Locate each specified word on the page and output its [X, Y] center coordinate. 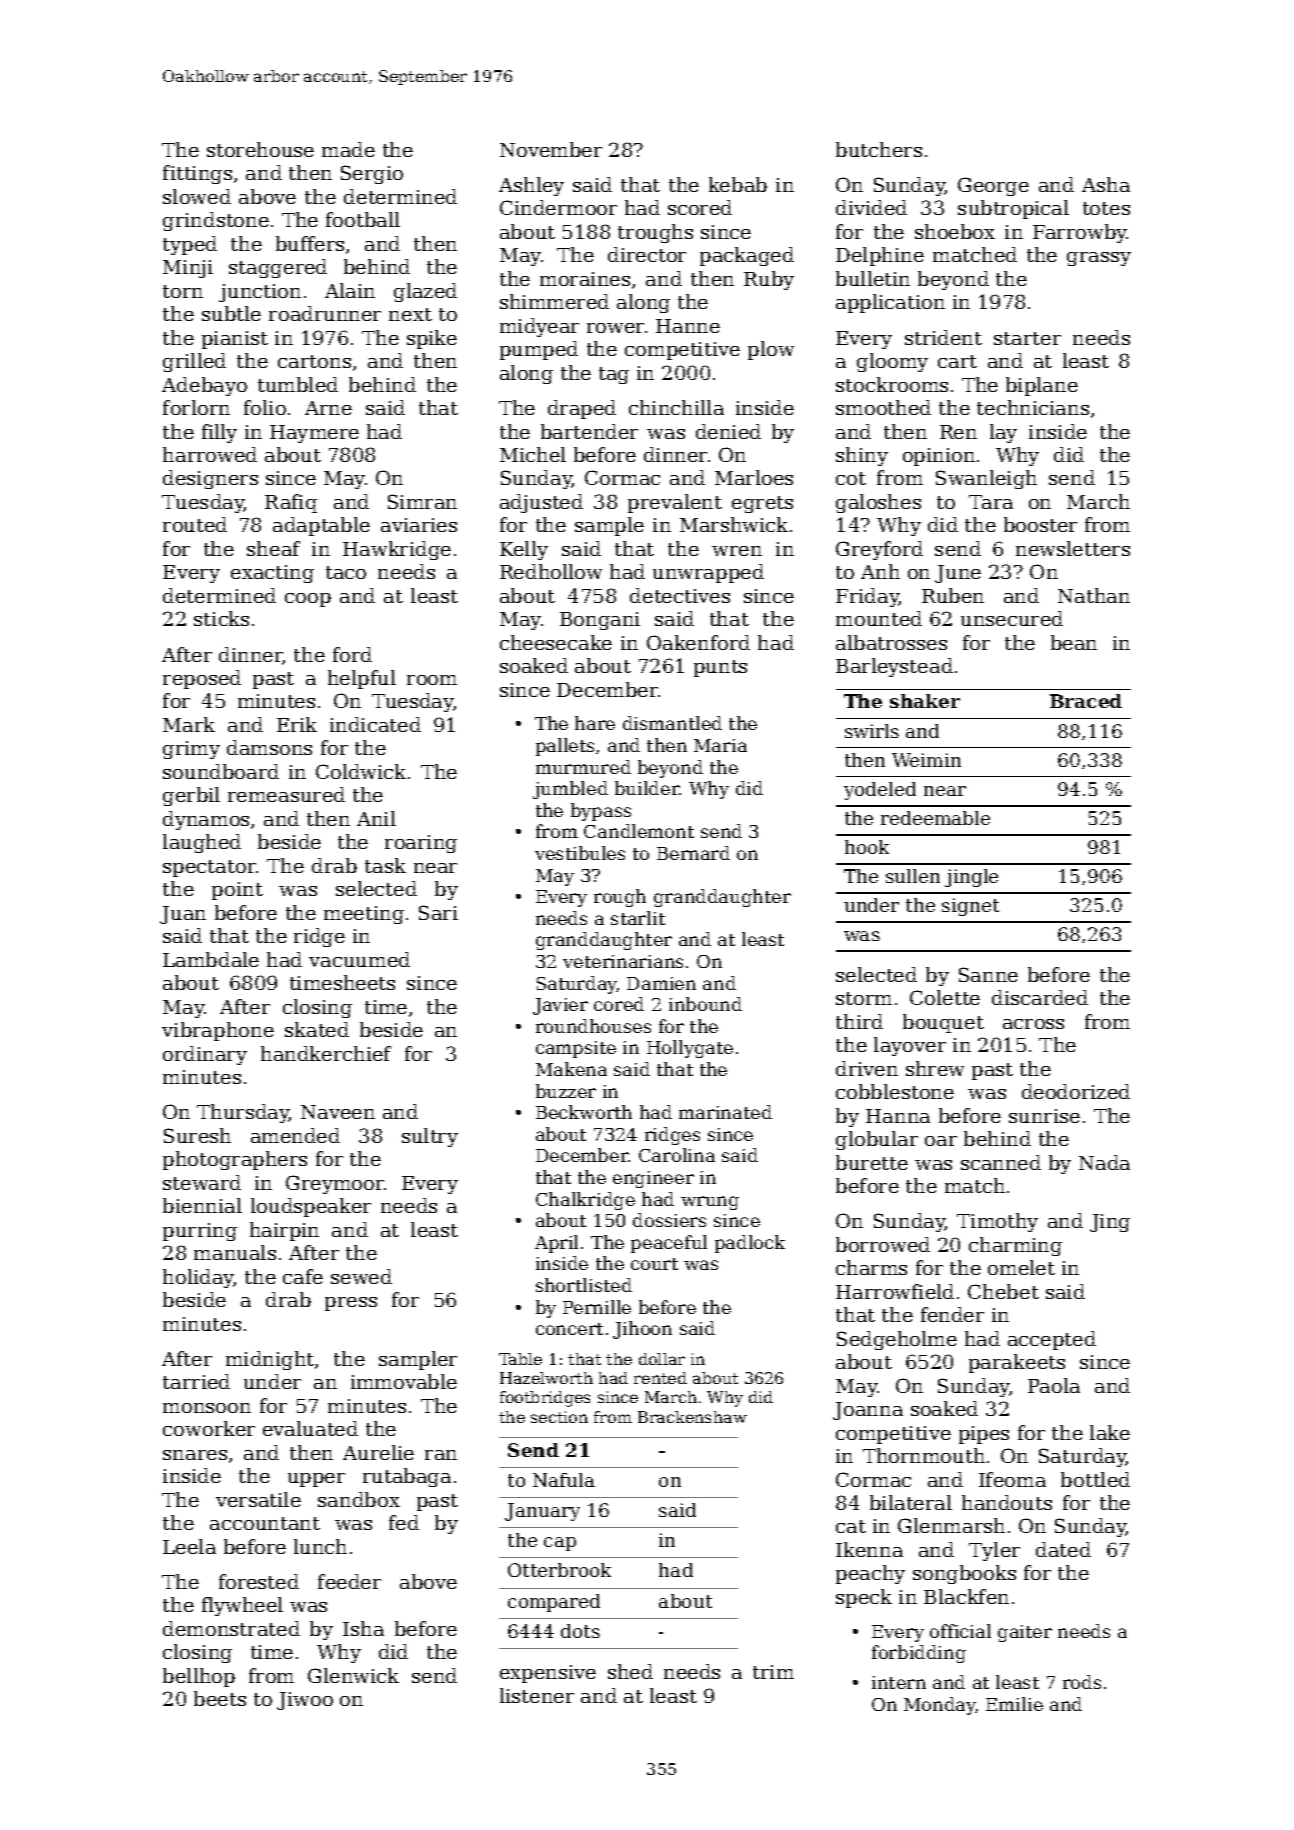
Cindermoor [558, 207]
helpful [362, 679]
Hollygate [690, 1049]
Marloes [754, 477]
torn [183, 291]
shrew [935, 1068]
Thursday [243, 1113]
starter [1027, 338]
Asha [1106, 184]
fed [404, 1522]
